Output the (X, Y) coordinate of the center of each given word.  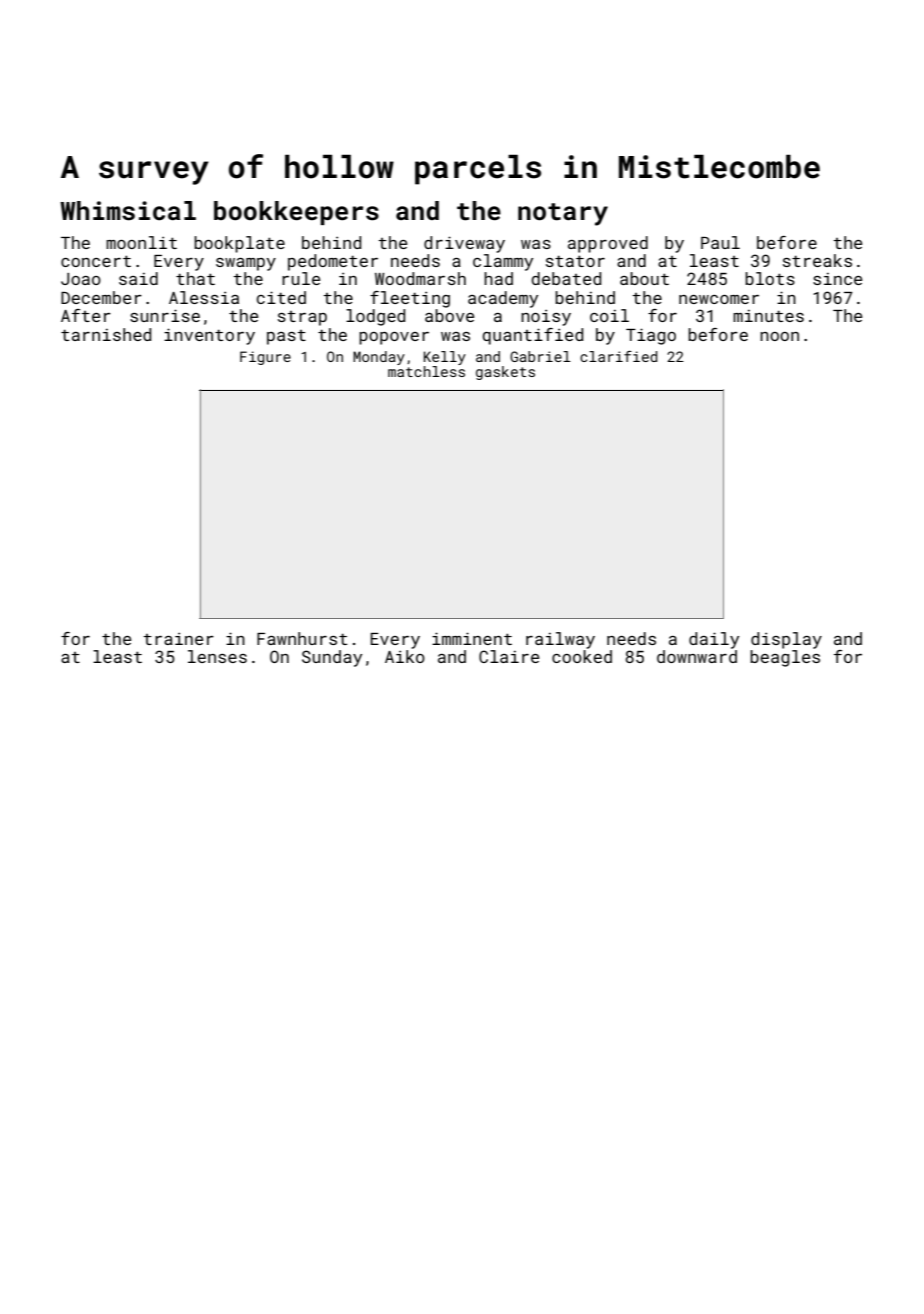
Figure (265, 358)
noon (779, 336)
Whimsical (128, 211)
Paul (720, 242)
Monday (379, 358)
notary (563, 214)
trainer (179, 639)
